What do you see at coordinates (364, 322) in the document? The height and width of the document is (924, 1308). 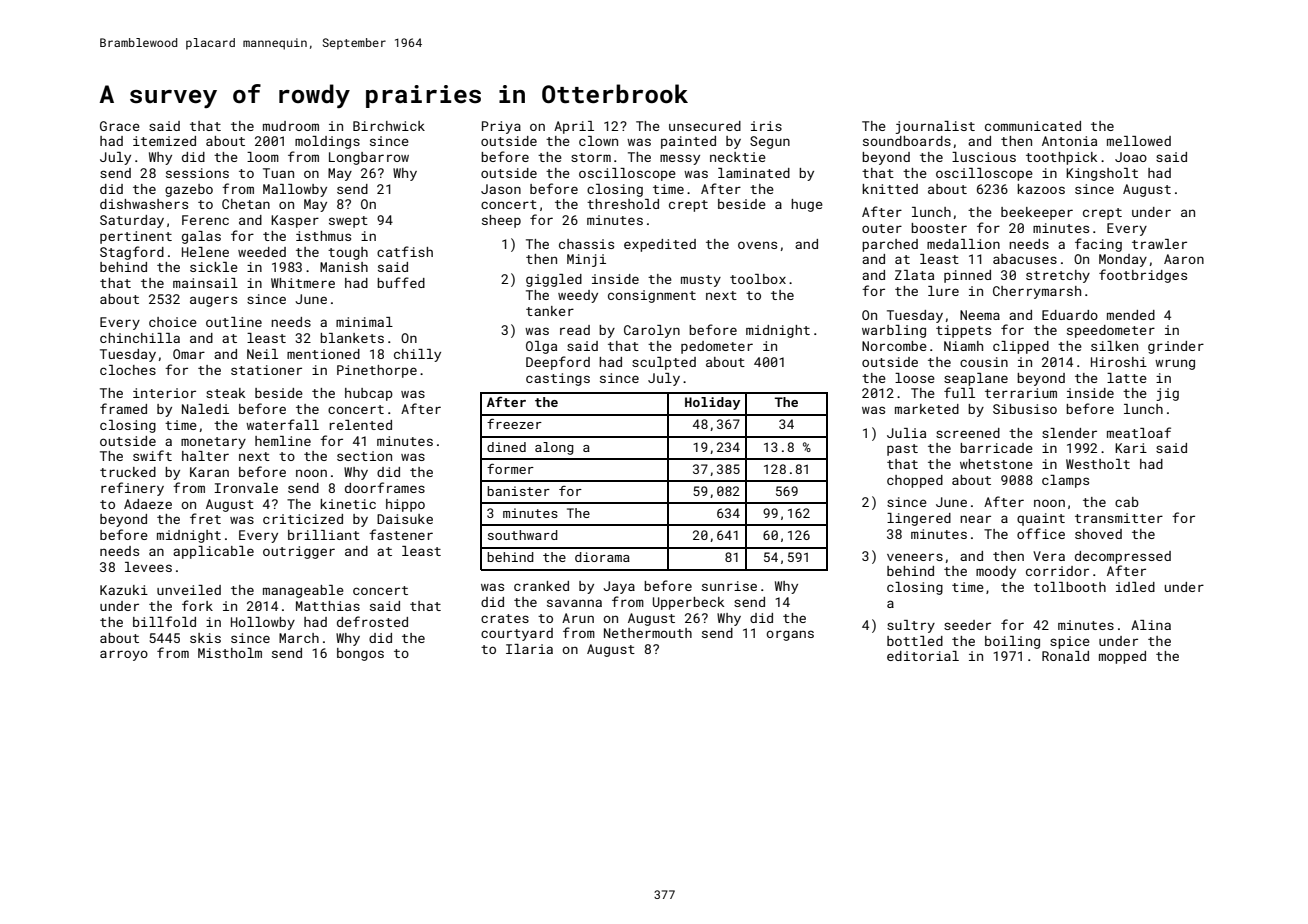 I see `minimal` at bounding box center [364, 322].
